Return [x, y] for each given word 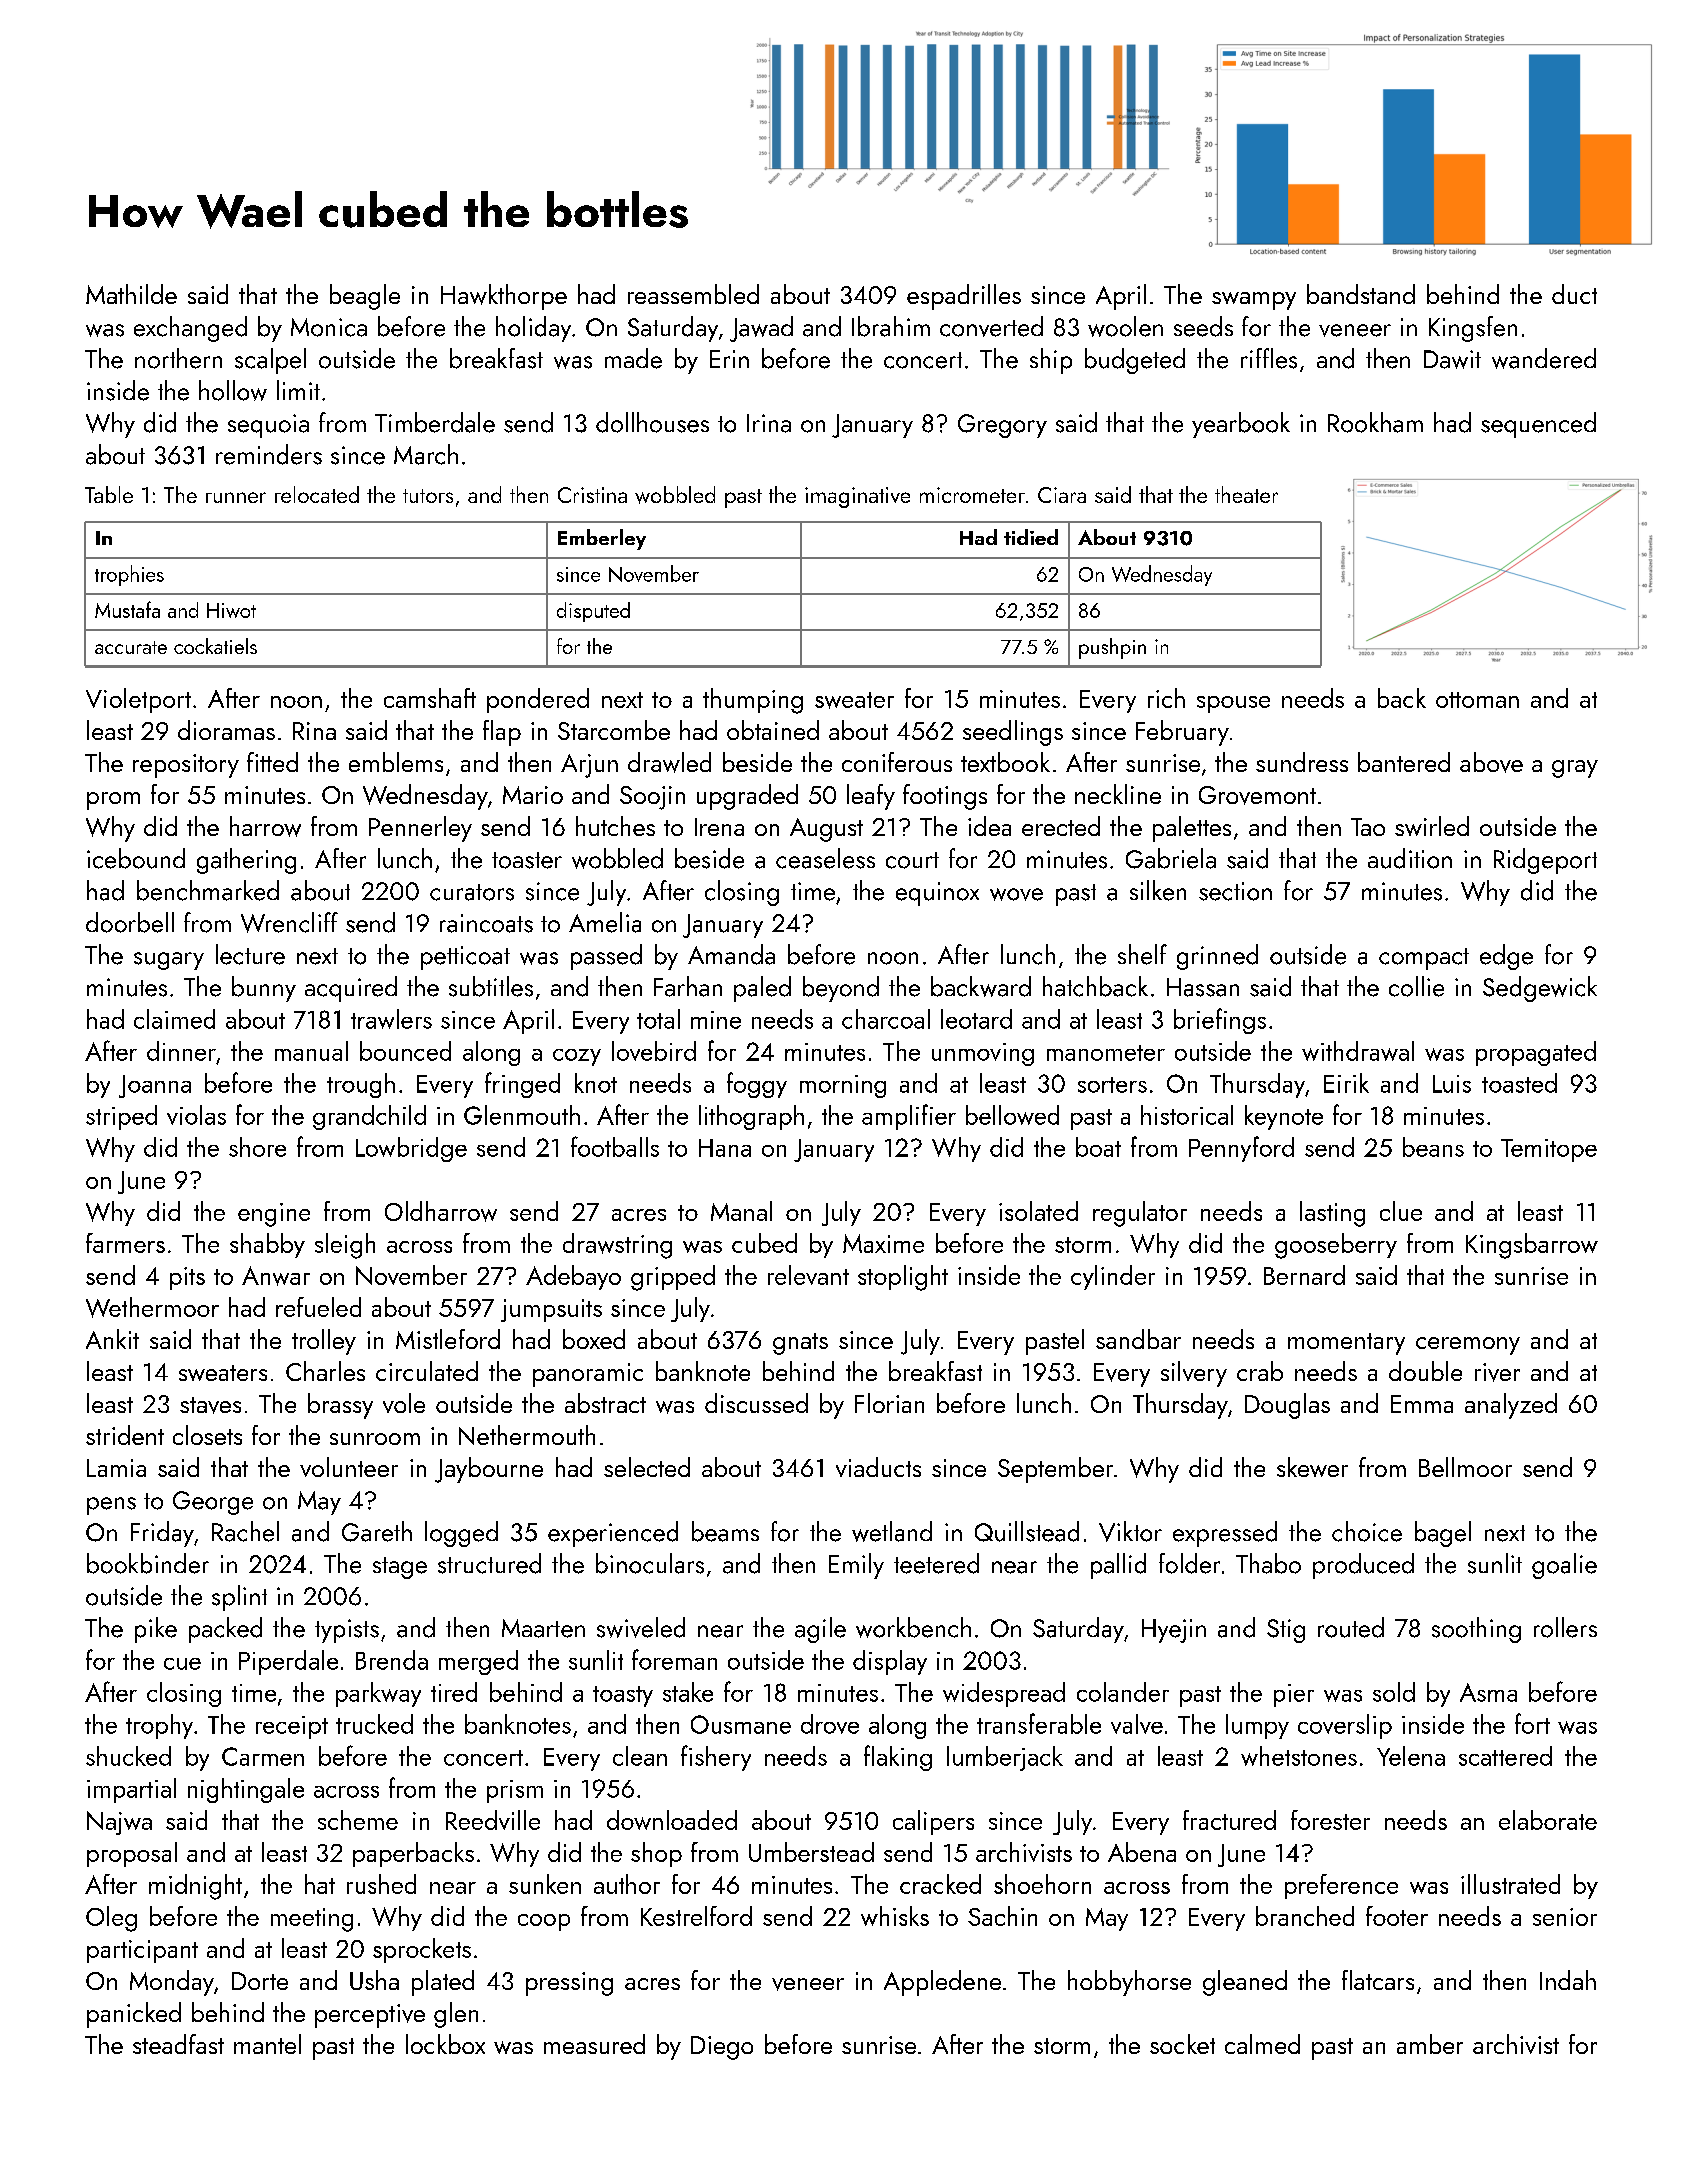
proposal [132, 1854]
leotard [976, 1019]
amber [1430, 2044]
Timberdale [435, 422]
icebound [136, 858]
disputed [593, 612]
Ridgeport [1545, 861]
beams [725, 1531]
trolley [324, 1342]
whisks [895, 1916]
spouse [1233, 704]
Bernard [1304, 1275]
